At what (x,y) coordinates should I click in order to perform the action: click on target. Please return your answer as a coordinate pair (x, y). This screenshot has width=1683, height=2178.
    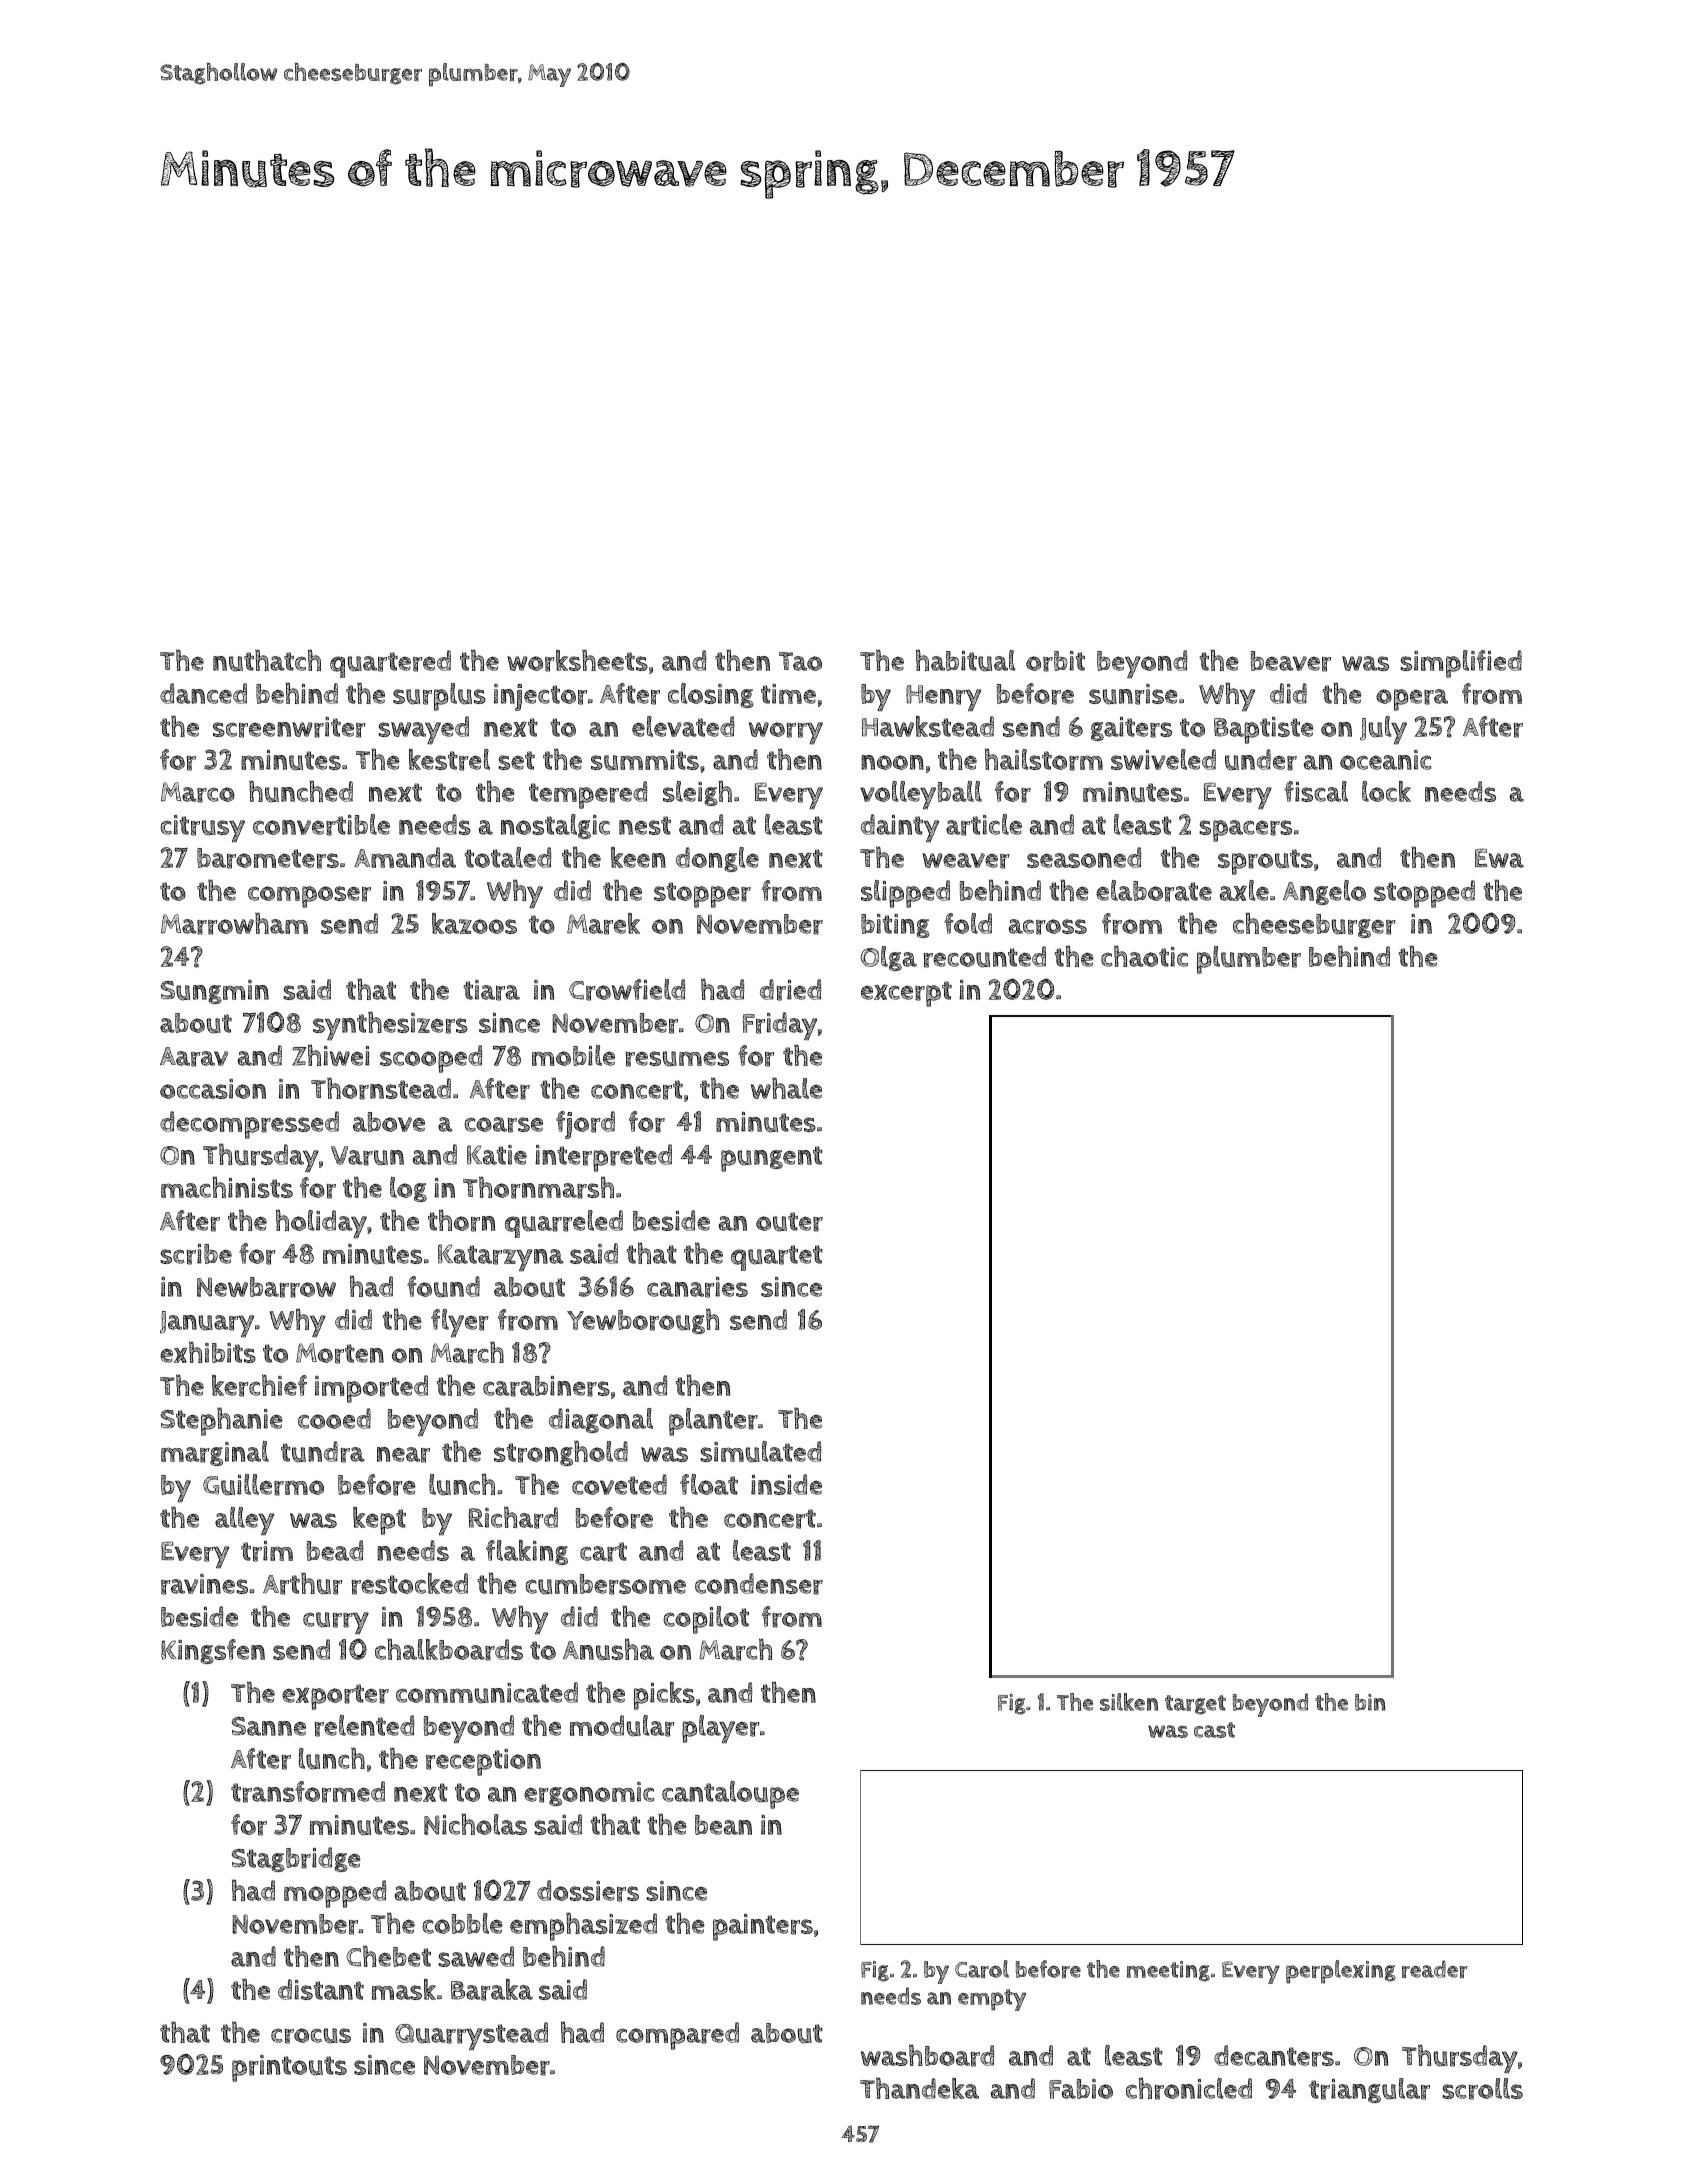
    Looking at the image, I should click on (1195, 1705).
